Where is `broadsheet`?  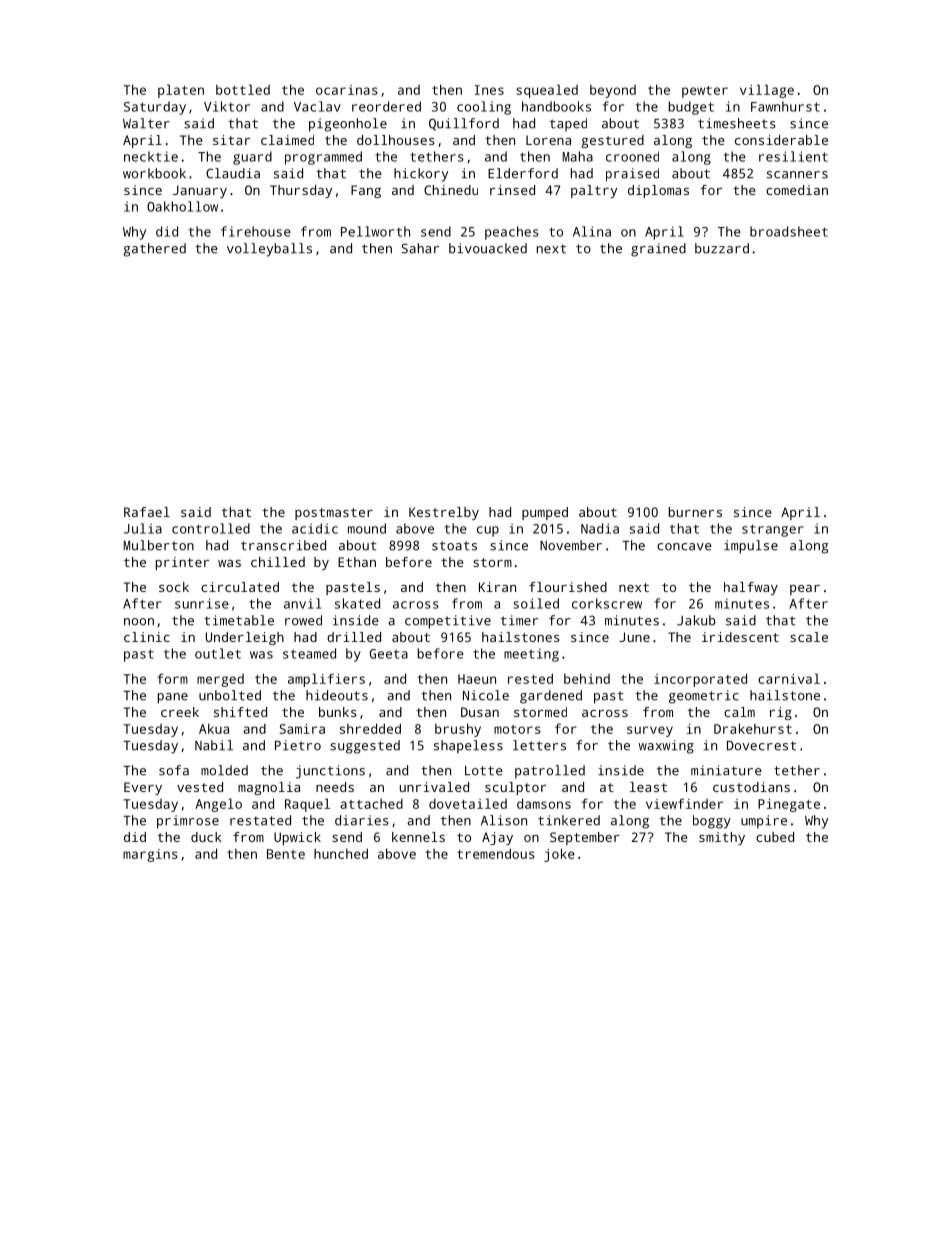
broadsheet is located at coordinates (789, 231).
